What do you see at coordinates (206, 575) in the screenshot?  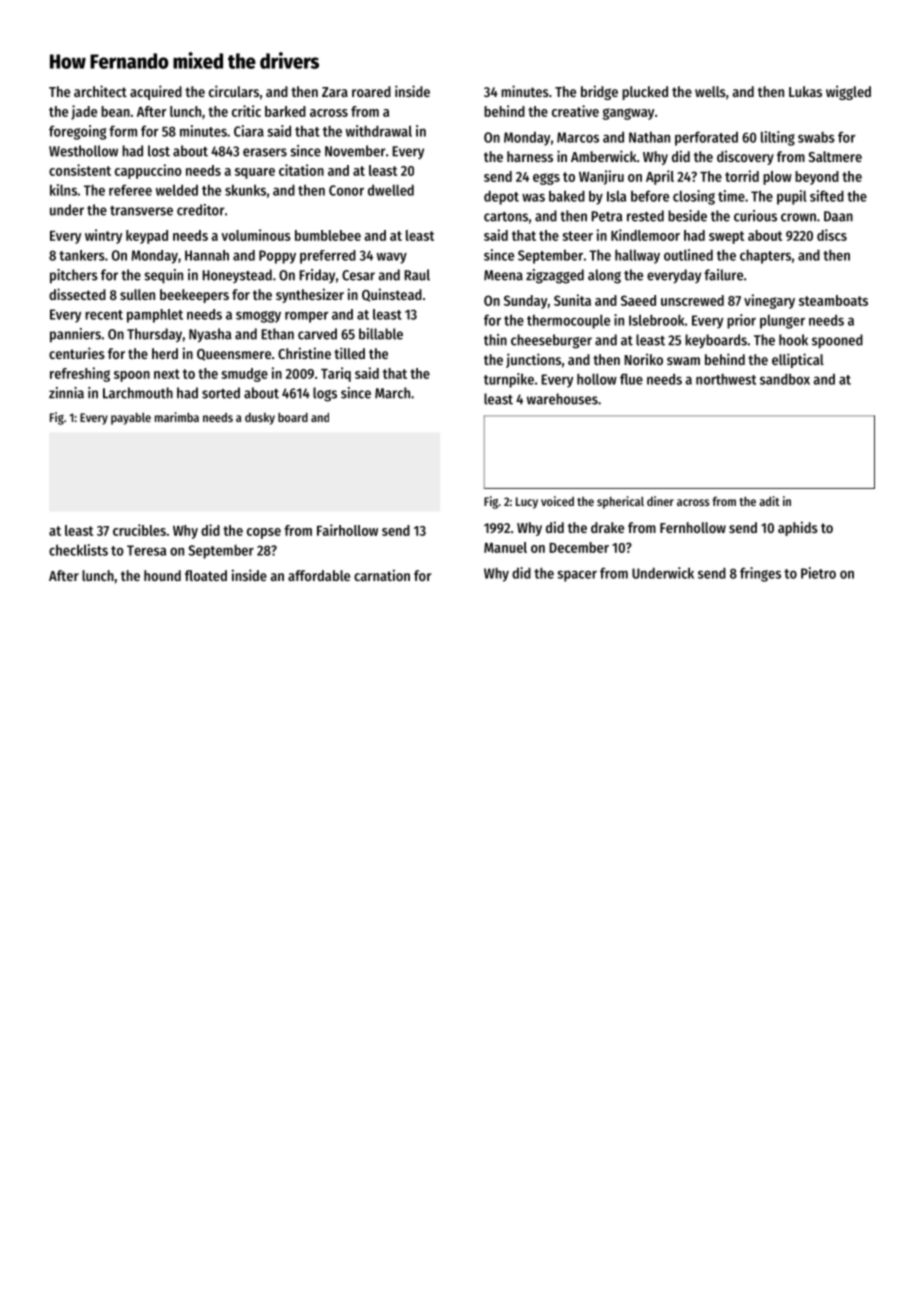 I see `floated` at bounding box center [206, 575].
